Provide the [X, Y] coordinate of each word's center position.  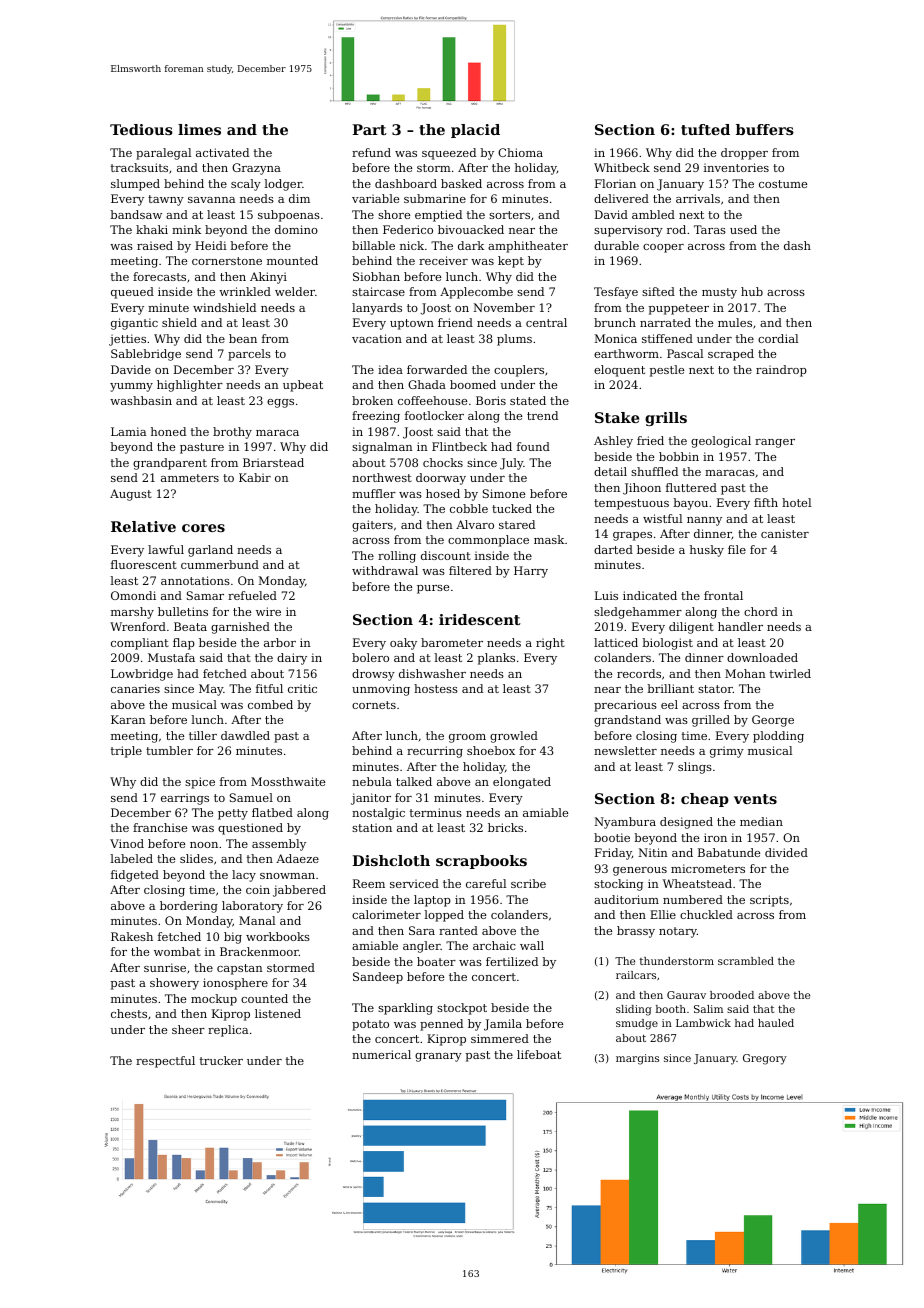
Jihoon [642, 489]
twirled [790, 673]
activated [222, 152]
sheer [188, 1029]
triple [126, 752]
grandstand [627, 721]
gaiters [372, 526]
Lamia [128, 431]
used [743, 229]
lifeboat [539, 1054]
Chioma [520, 152]
